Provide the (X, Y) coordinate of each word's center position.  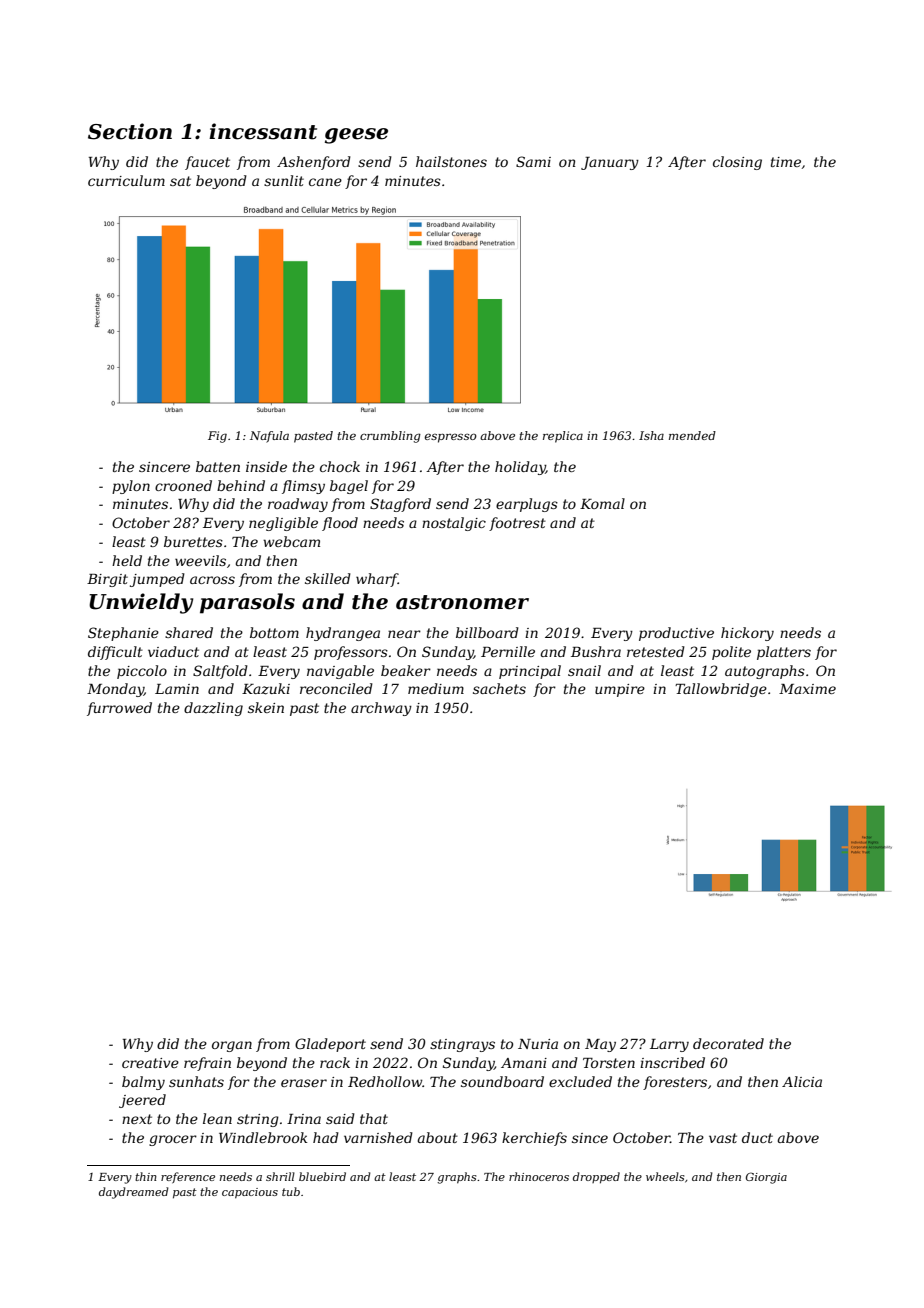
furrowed (119, 709)
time (786, 162)
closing (737, 163)
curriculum (126, 180)
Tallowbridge (721, 690)
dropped (596, 1178)
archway (381, 709)
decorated (728, 1043)
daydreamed (134, 1193)
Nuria (538, 1044)
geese (356, 136)
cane (325, 182)
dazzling (213, 709)
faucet (207, 163)
